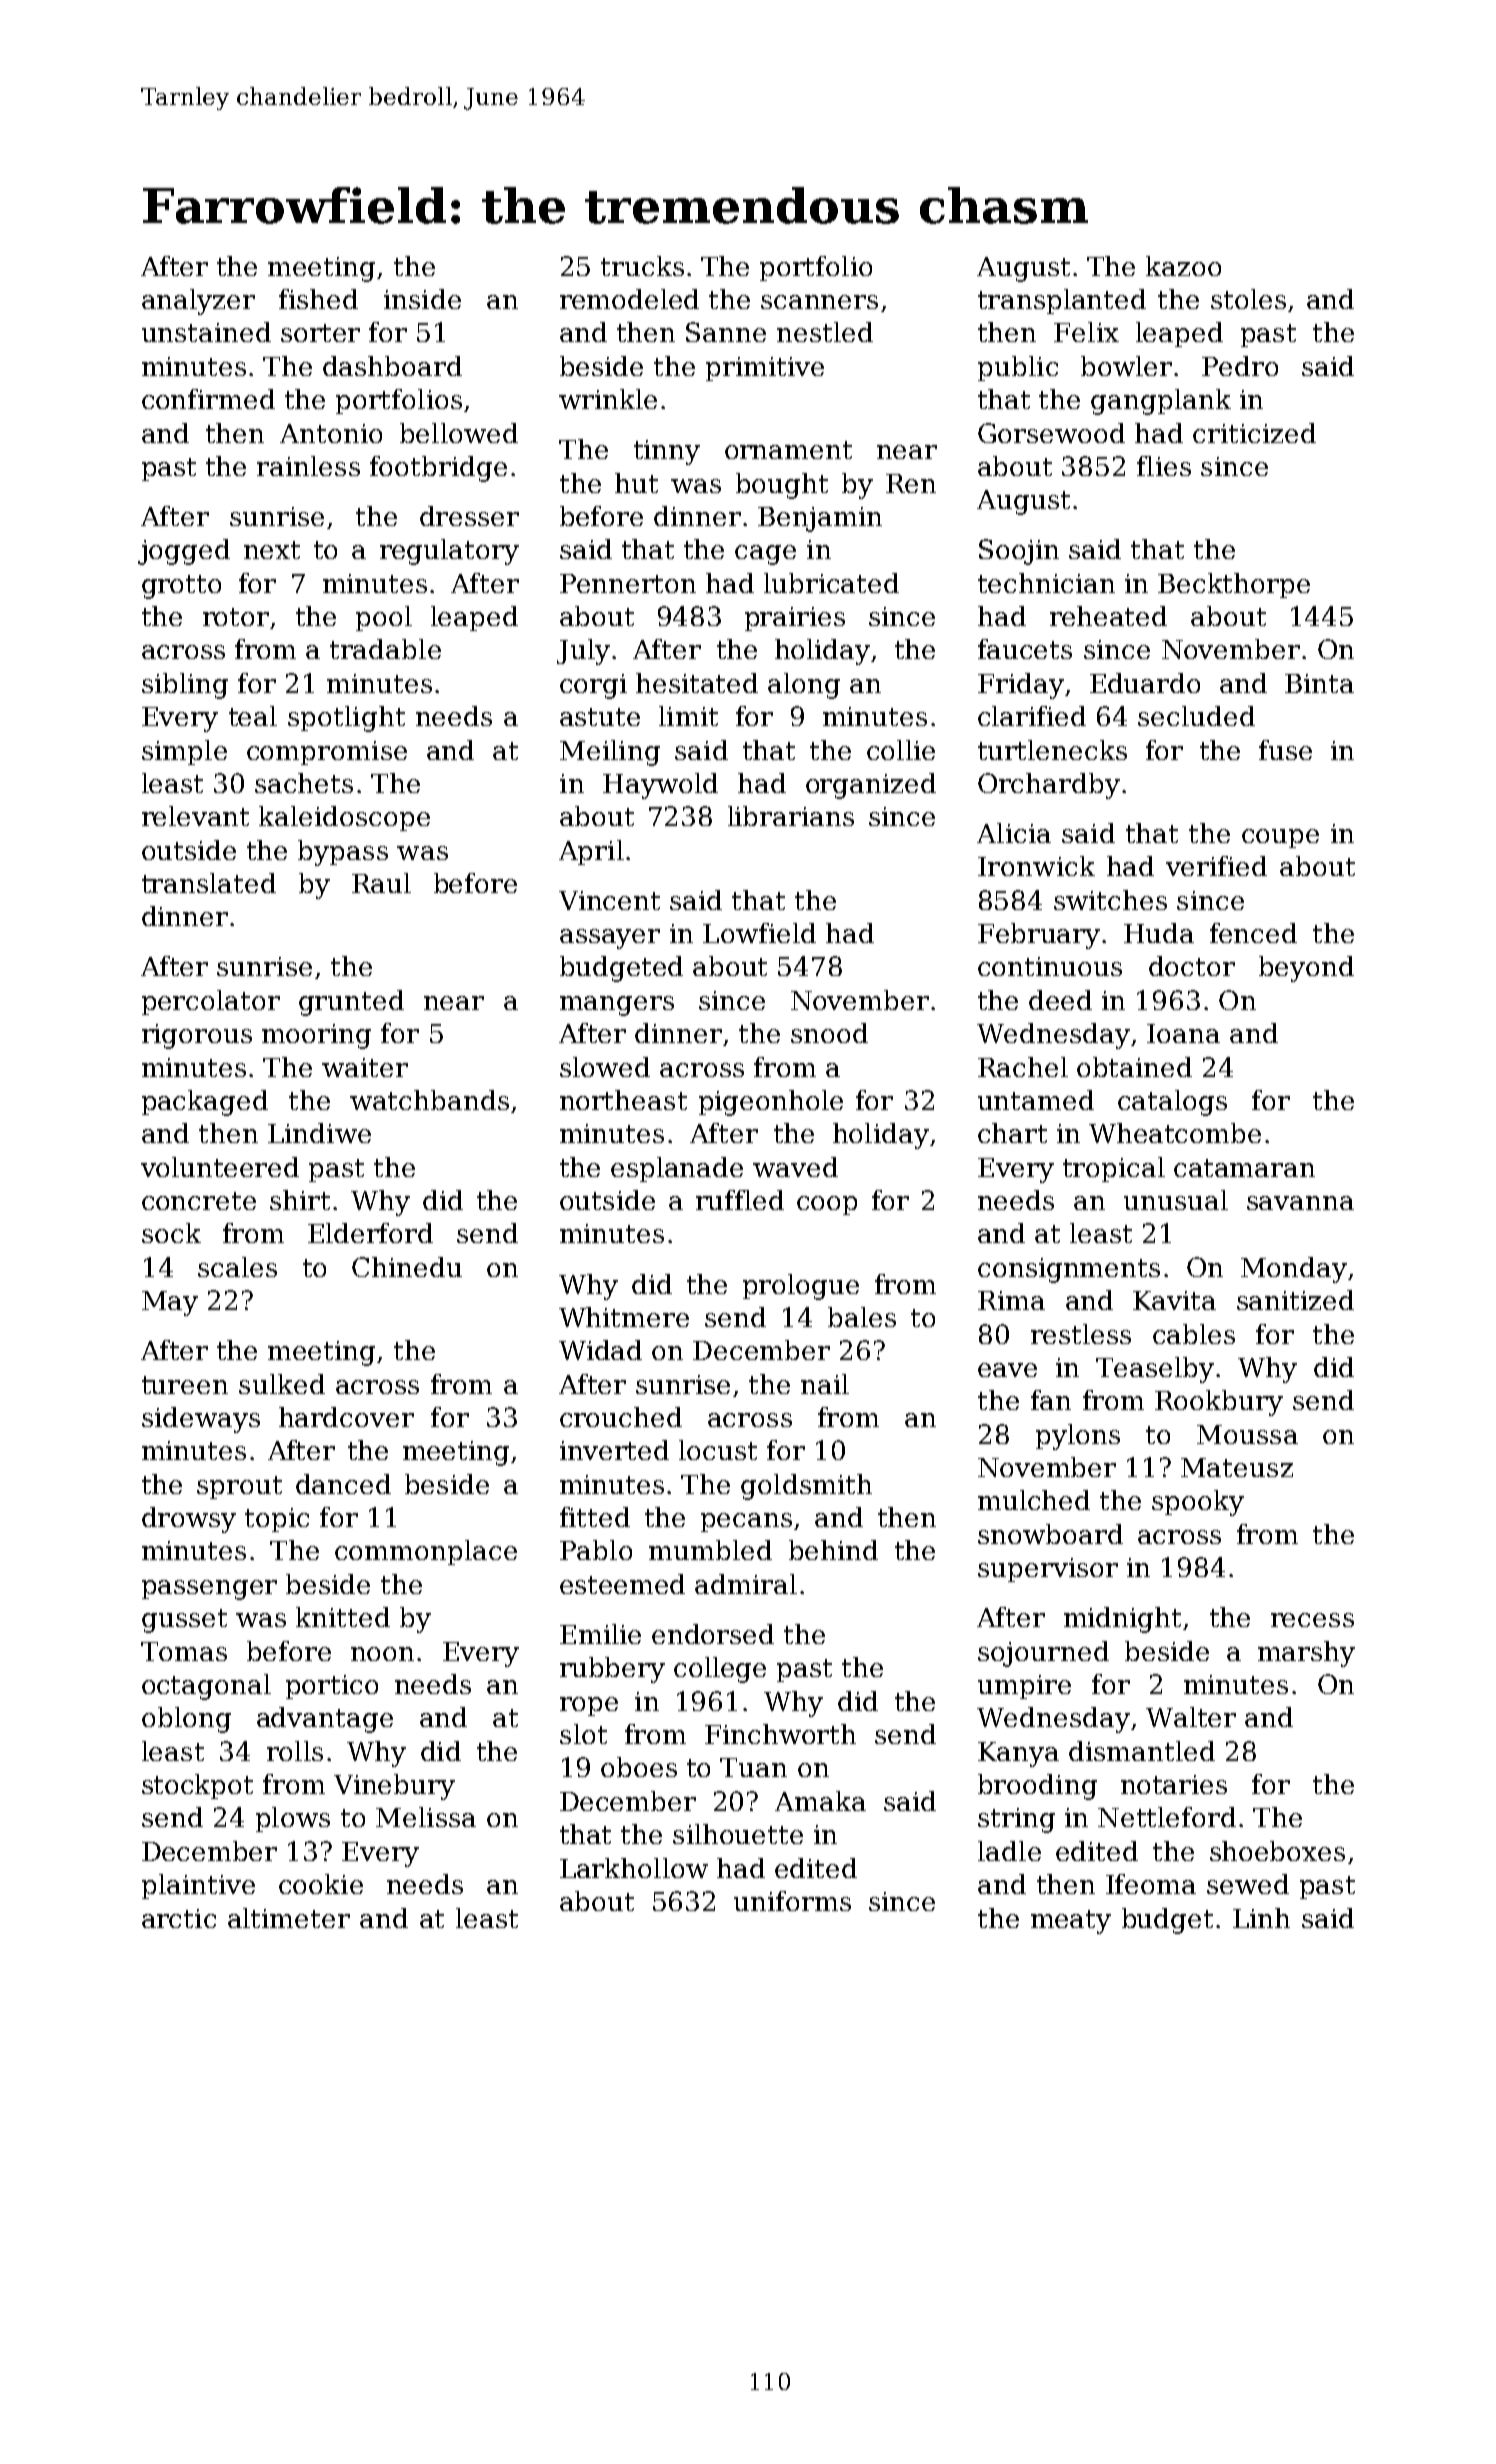  What do you see at coordinates (1240, 366) in the screenshot?
I see `Pedro` at bounding box center [1240, 366].
